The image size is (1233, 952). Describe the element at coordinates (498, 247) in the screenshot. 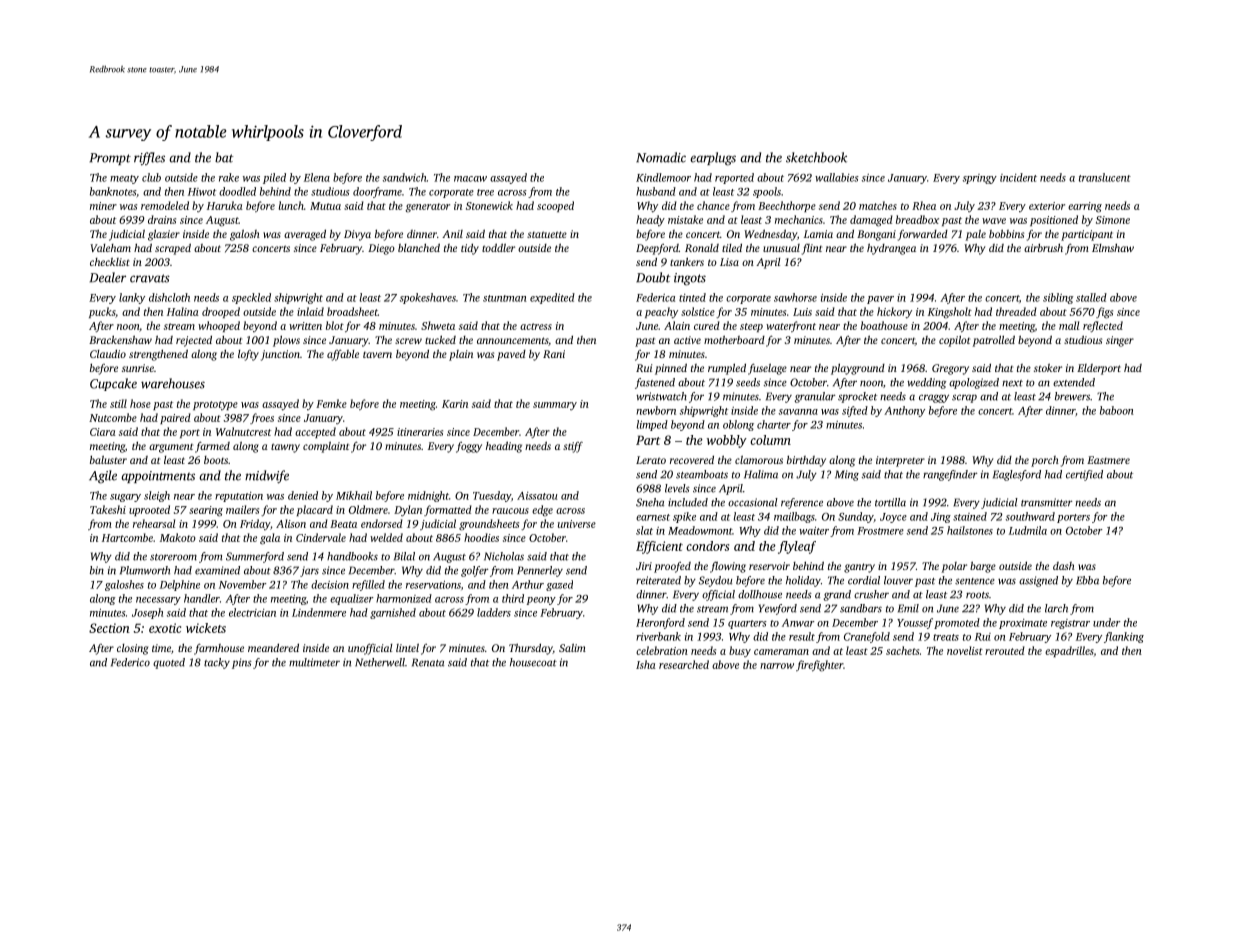

I see `toddler` at that location.
